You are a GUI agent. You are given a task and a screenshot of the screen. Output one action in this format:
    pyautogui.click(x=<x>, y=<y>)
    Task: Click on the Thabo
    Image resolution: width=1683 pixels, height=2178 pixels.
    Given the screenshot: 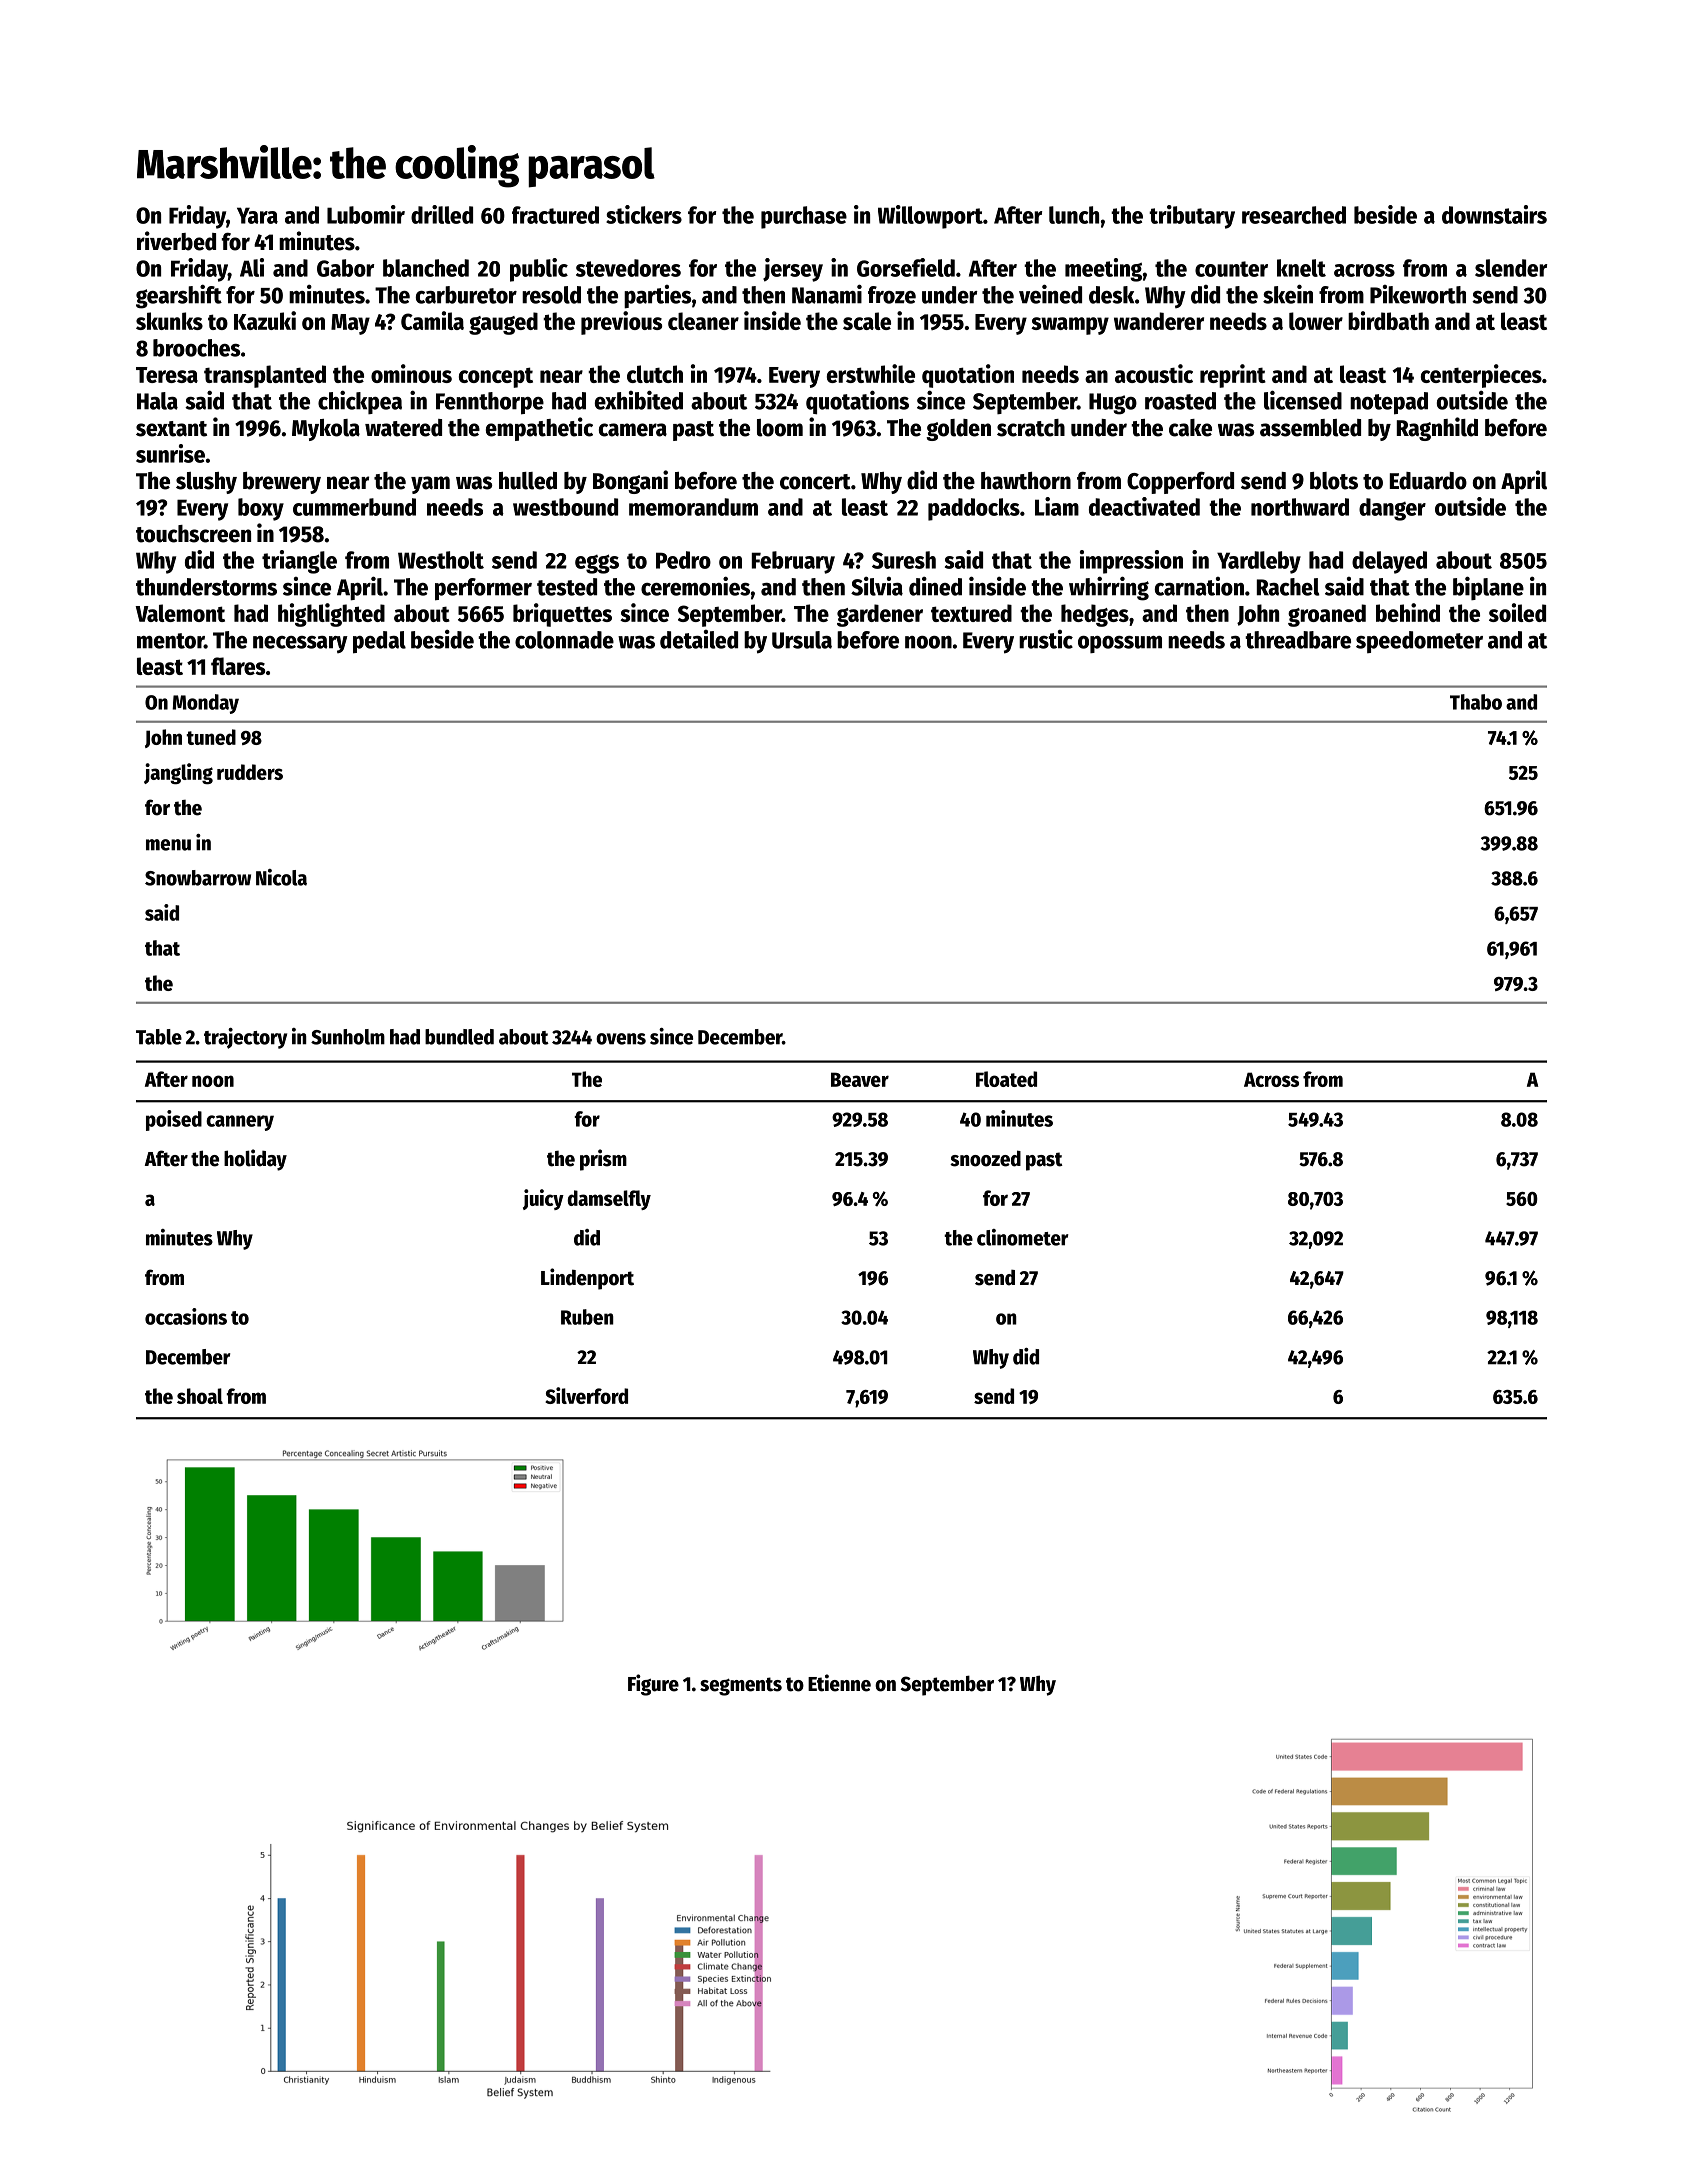 What is the action you would take?
    pyautogui.click(x=1476, y=702)
